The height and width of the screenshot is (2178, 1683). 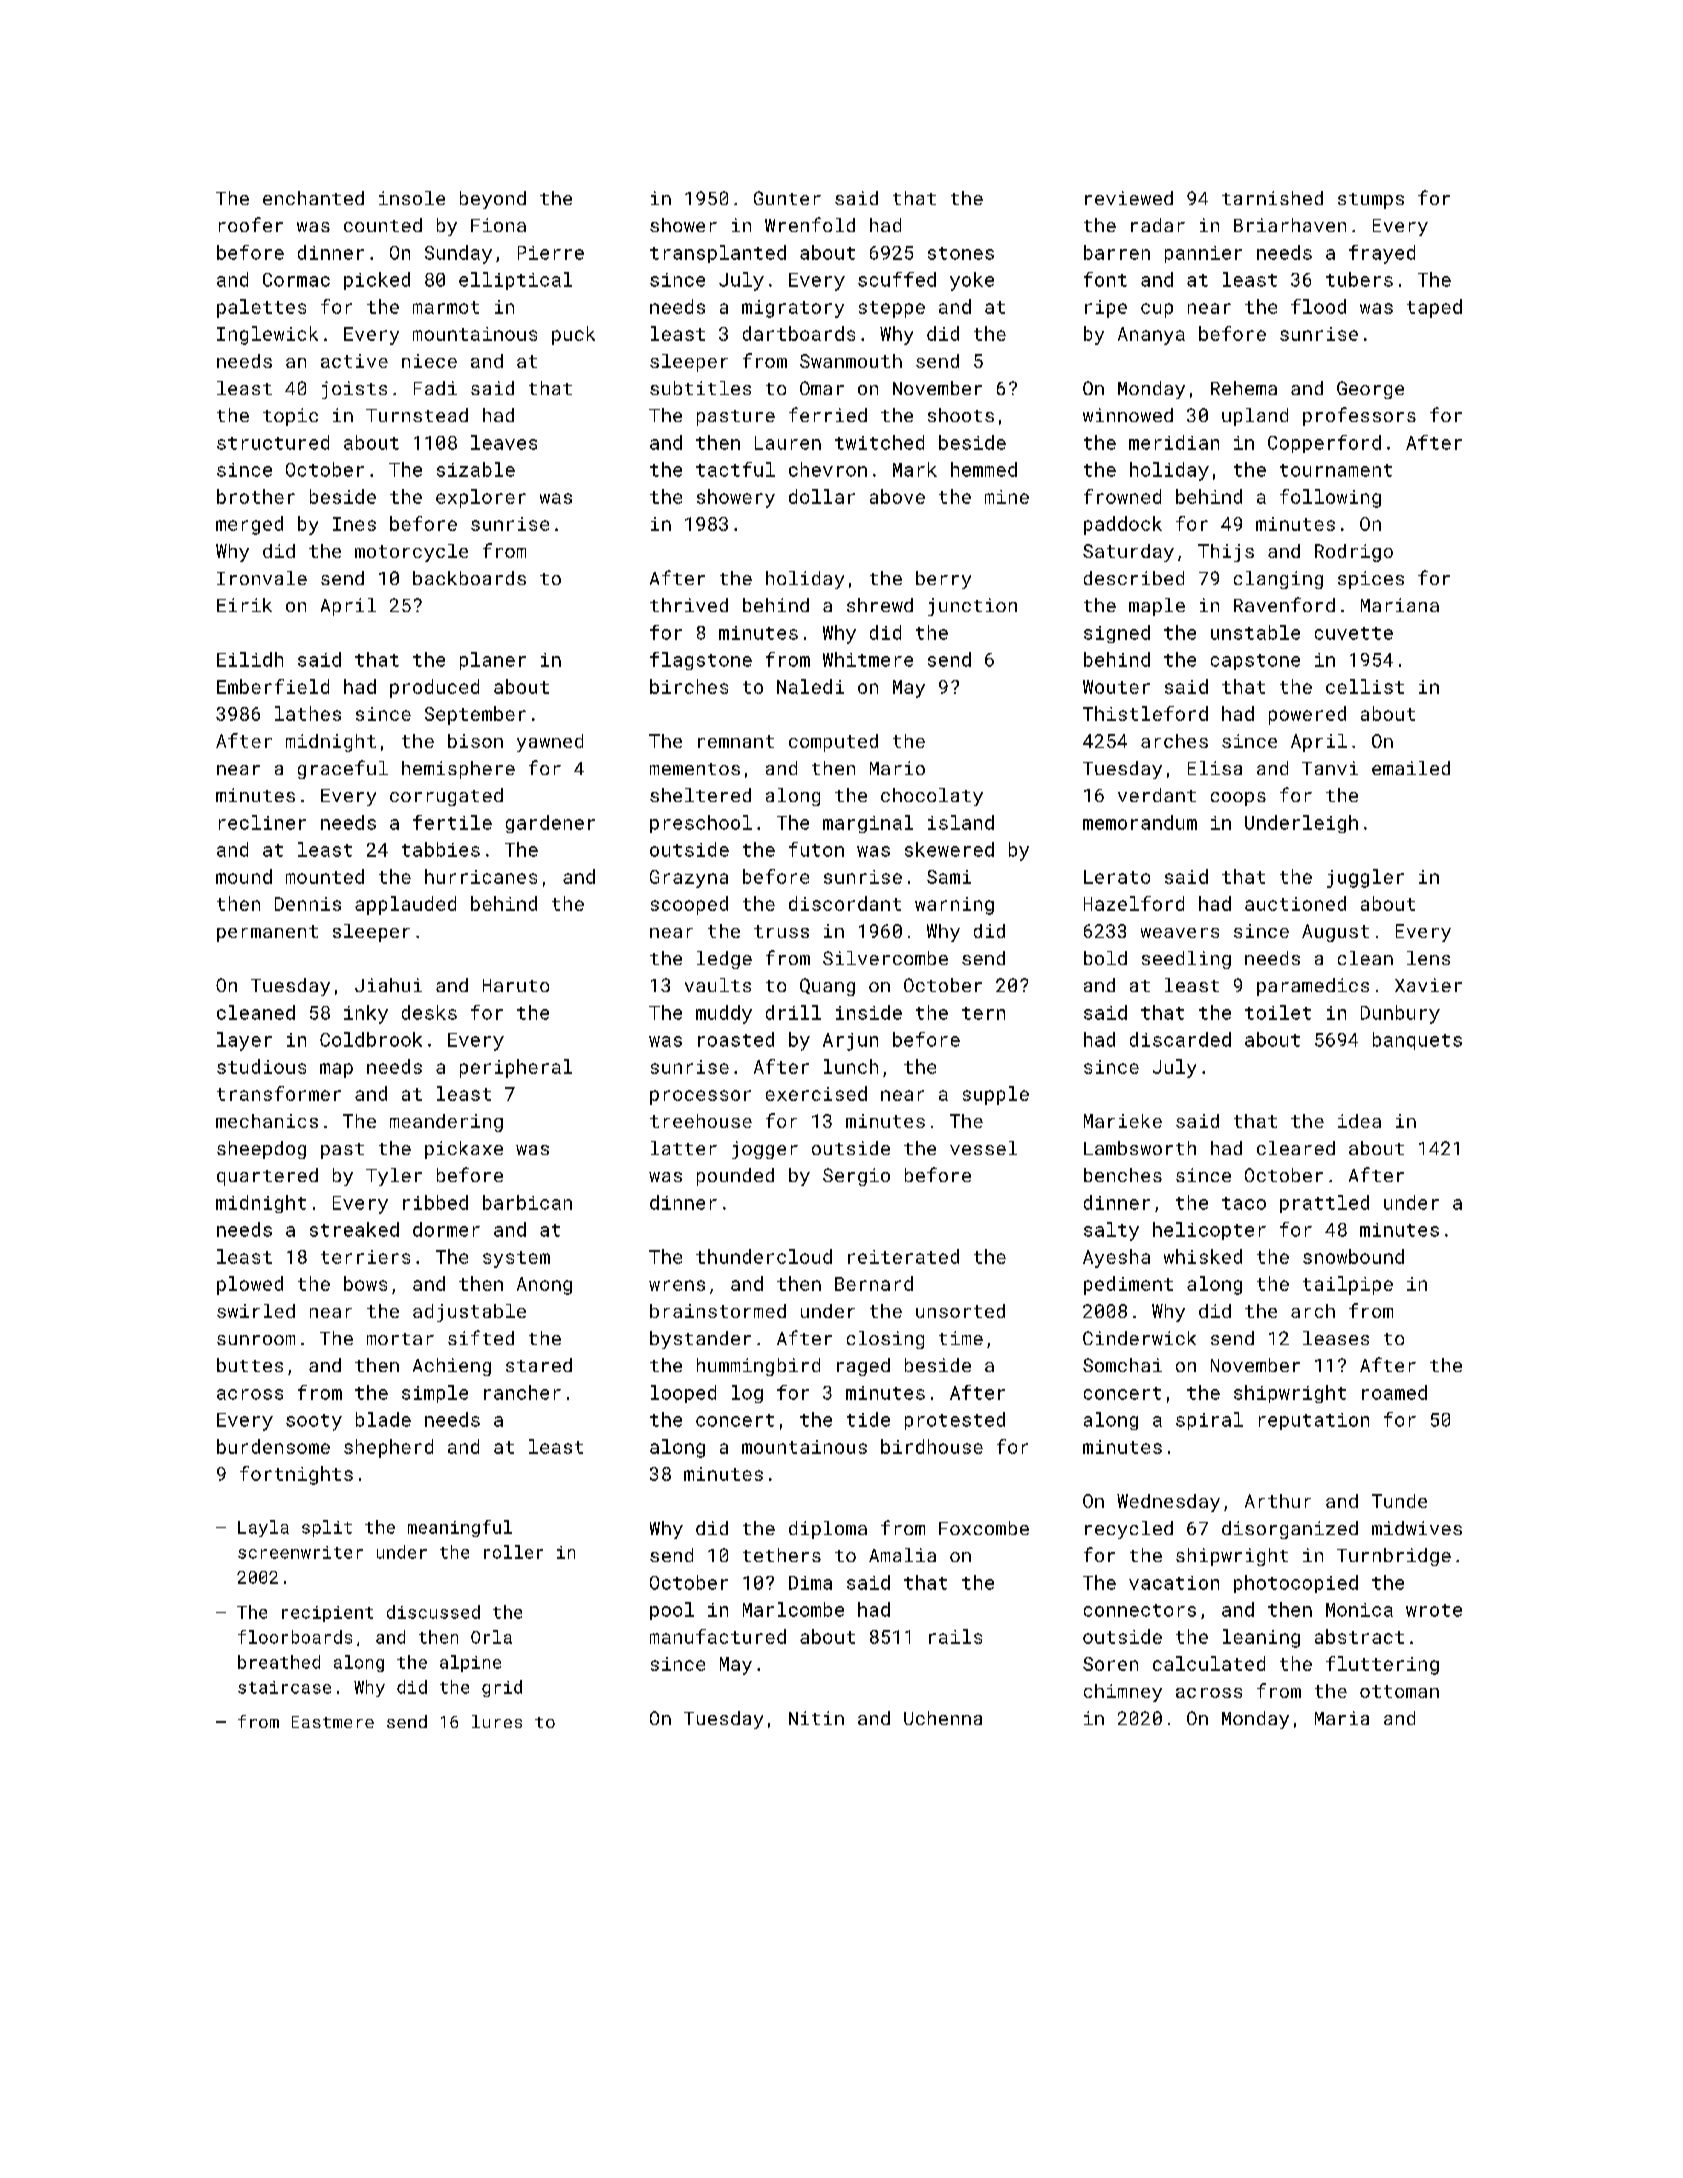 I want to click on brainstormed, so click(x=718, y=1311).
